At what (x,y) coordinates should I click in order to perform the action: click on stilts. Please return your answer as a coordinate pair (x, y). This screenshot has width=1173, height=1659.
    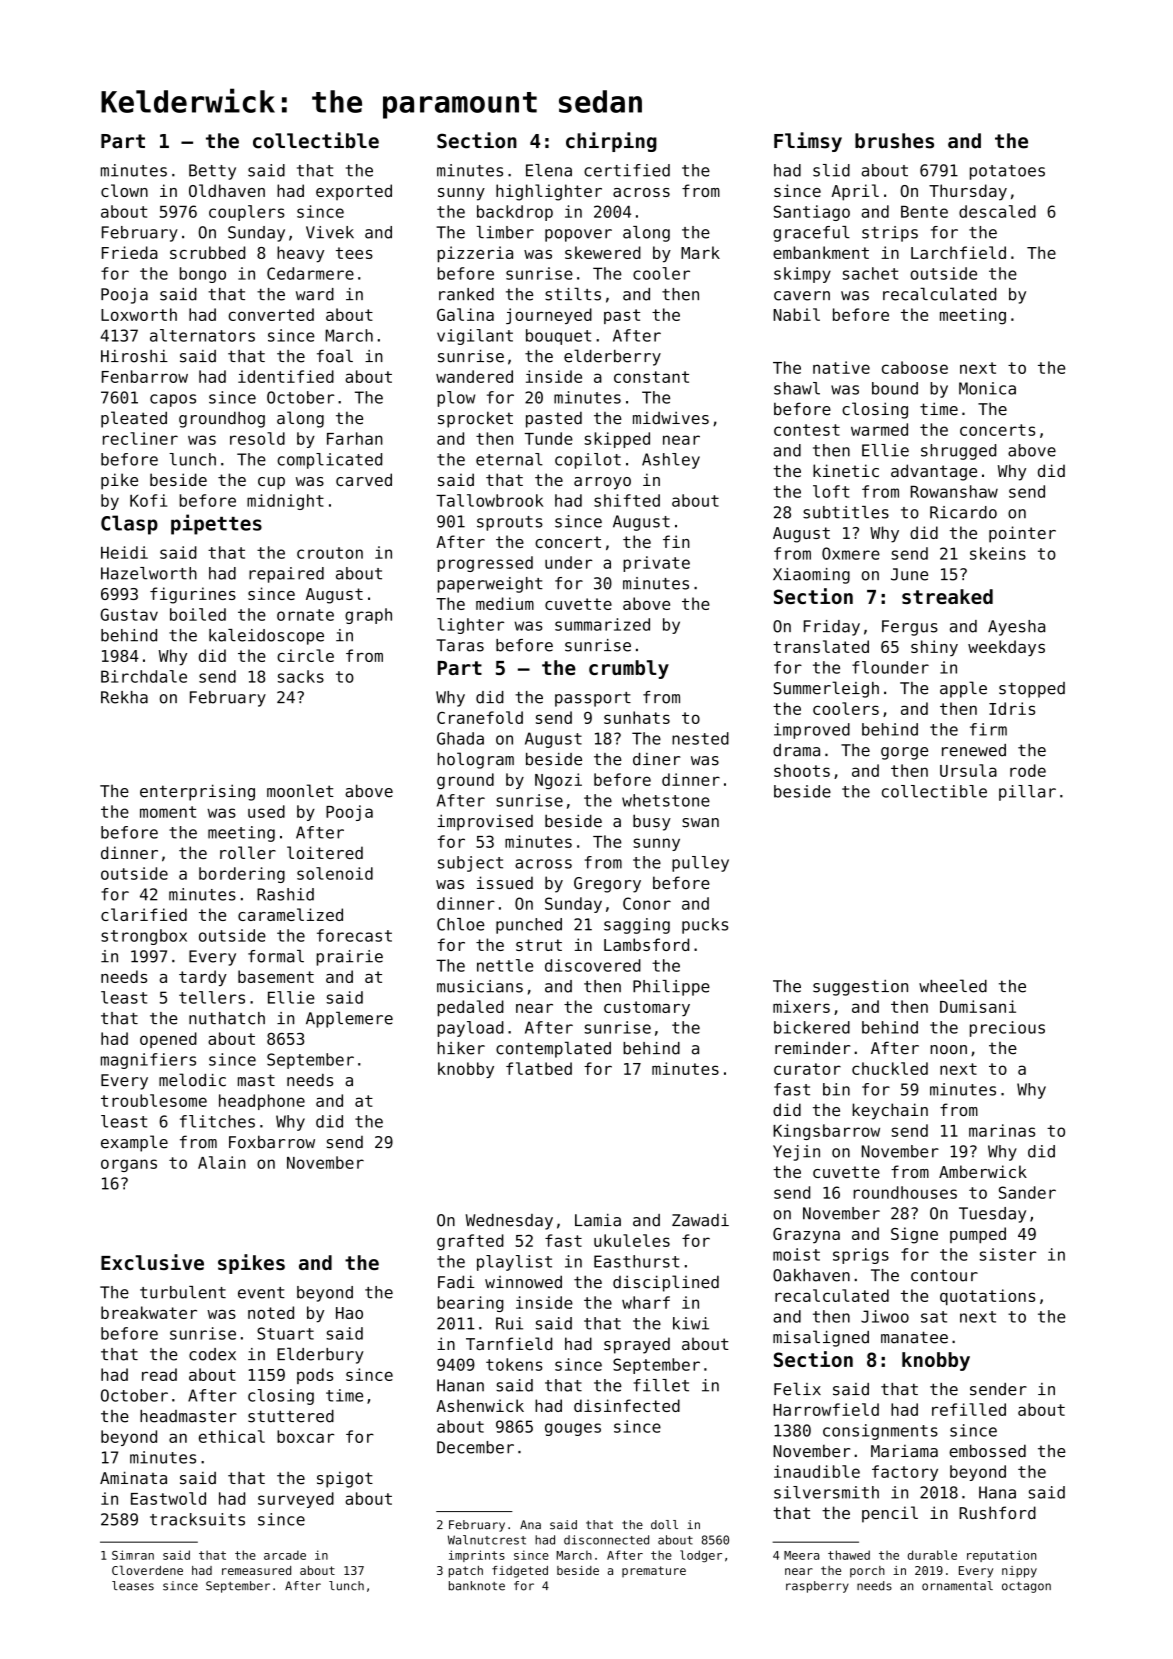
    Looking at the image, I should click on (573, 294).
